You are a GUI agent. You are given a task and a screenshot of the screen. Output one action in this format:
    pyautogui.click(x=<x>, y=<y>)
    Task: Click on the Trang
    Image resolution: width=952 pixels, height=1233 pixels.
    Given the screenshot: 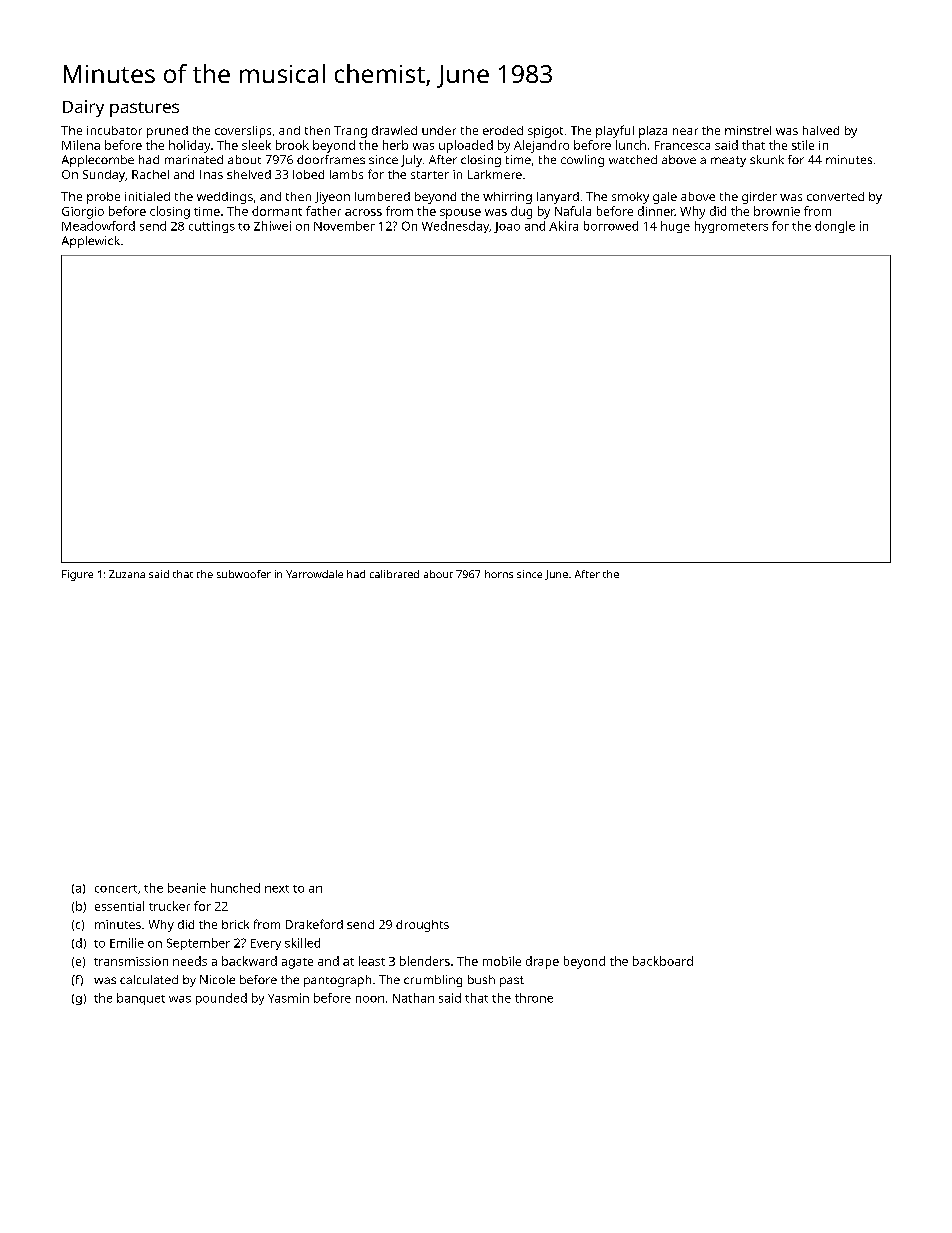 What is the action you would take?
    pyautogui.click(x=350, y=132)
